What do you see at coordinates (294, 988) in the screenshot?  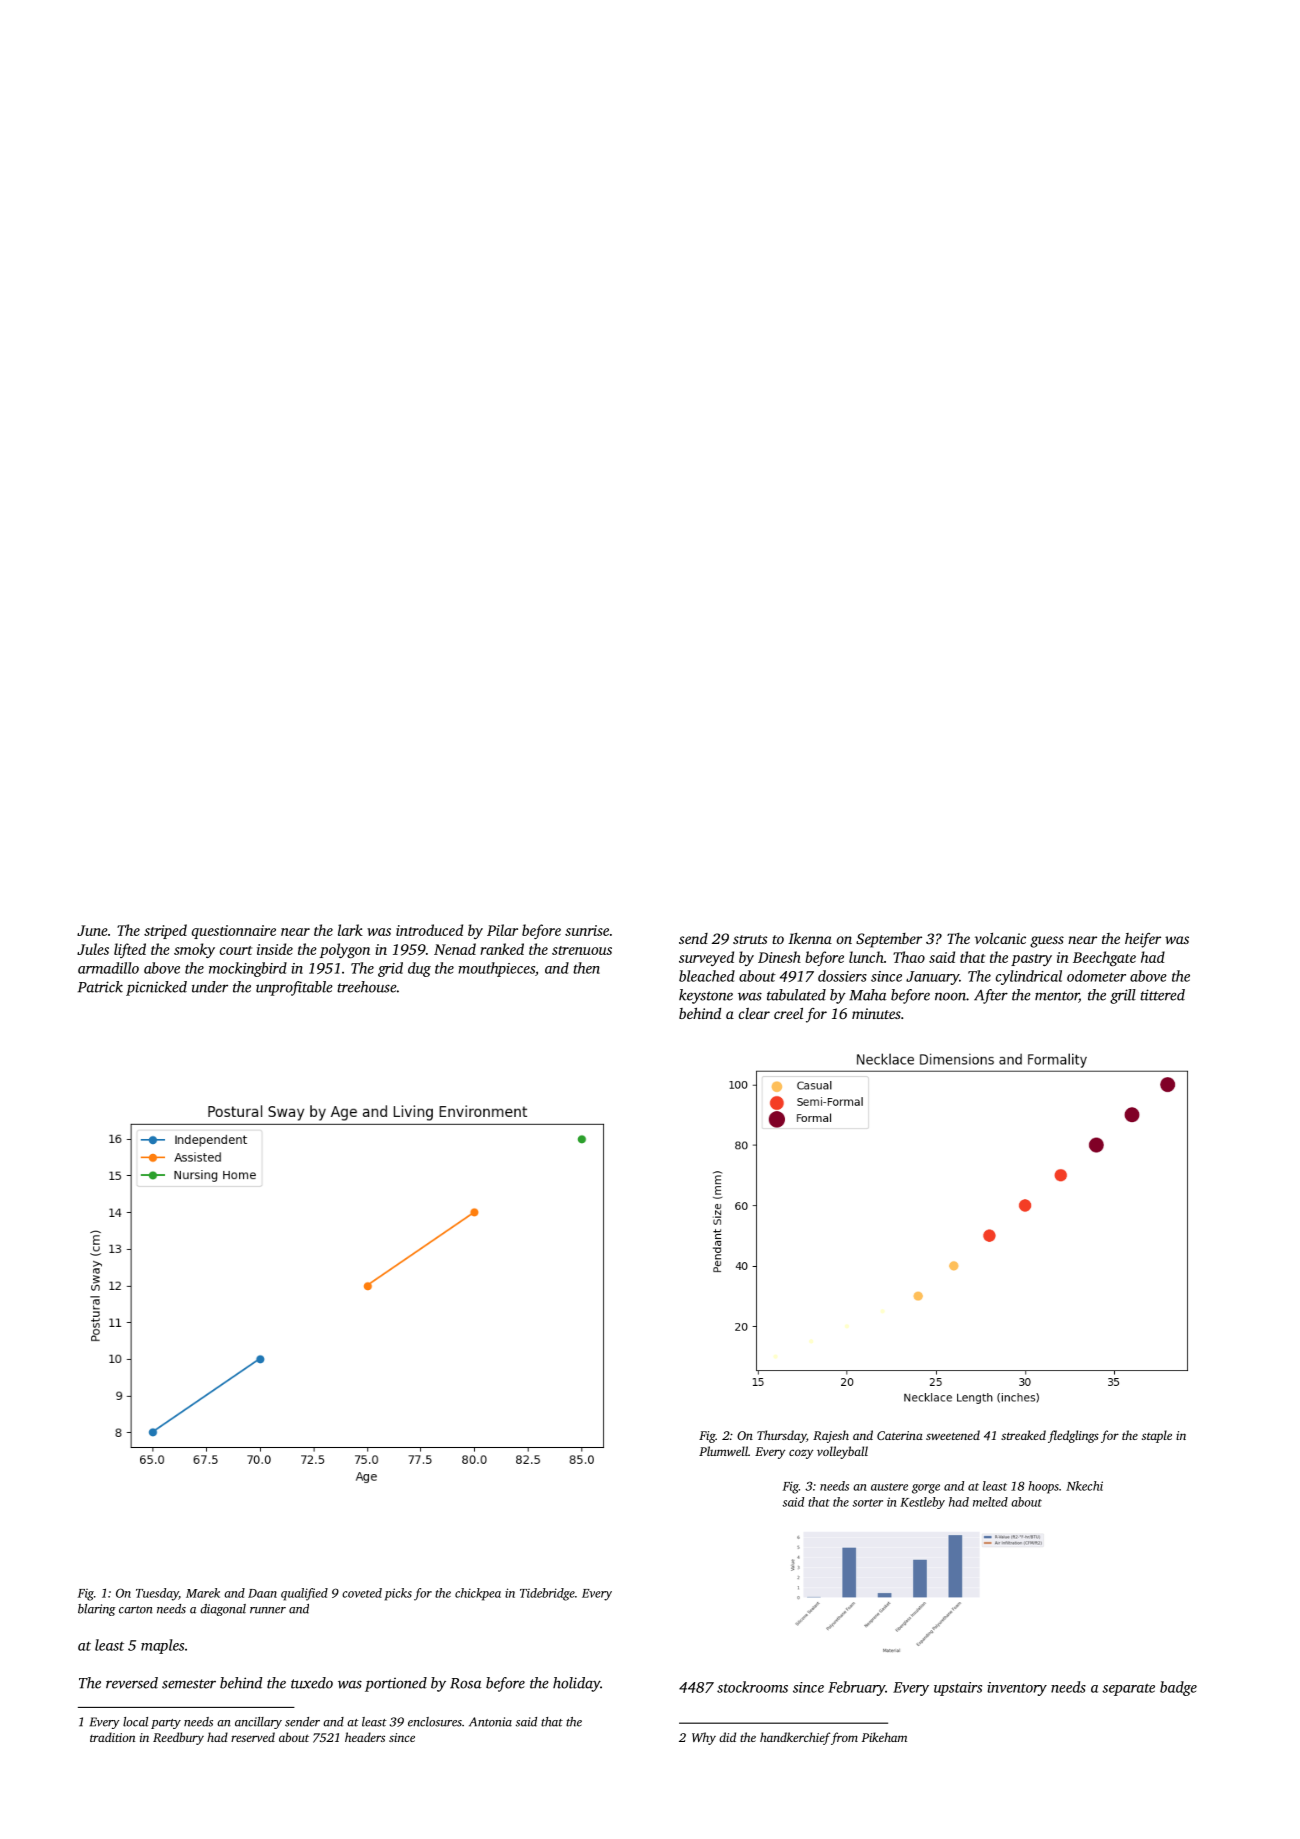 I see `unprofitable` at bounding box center [294, 988].
